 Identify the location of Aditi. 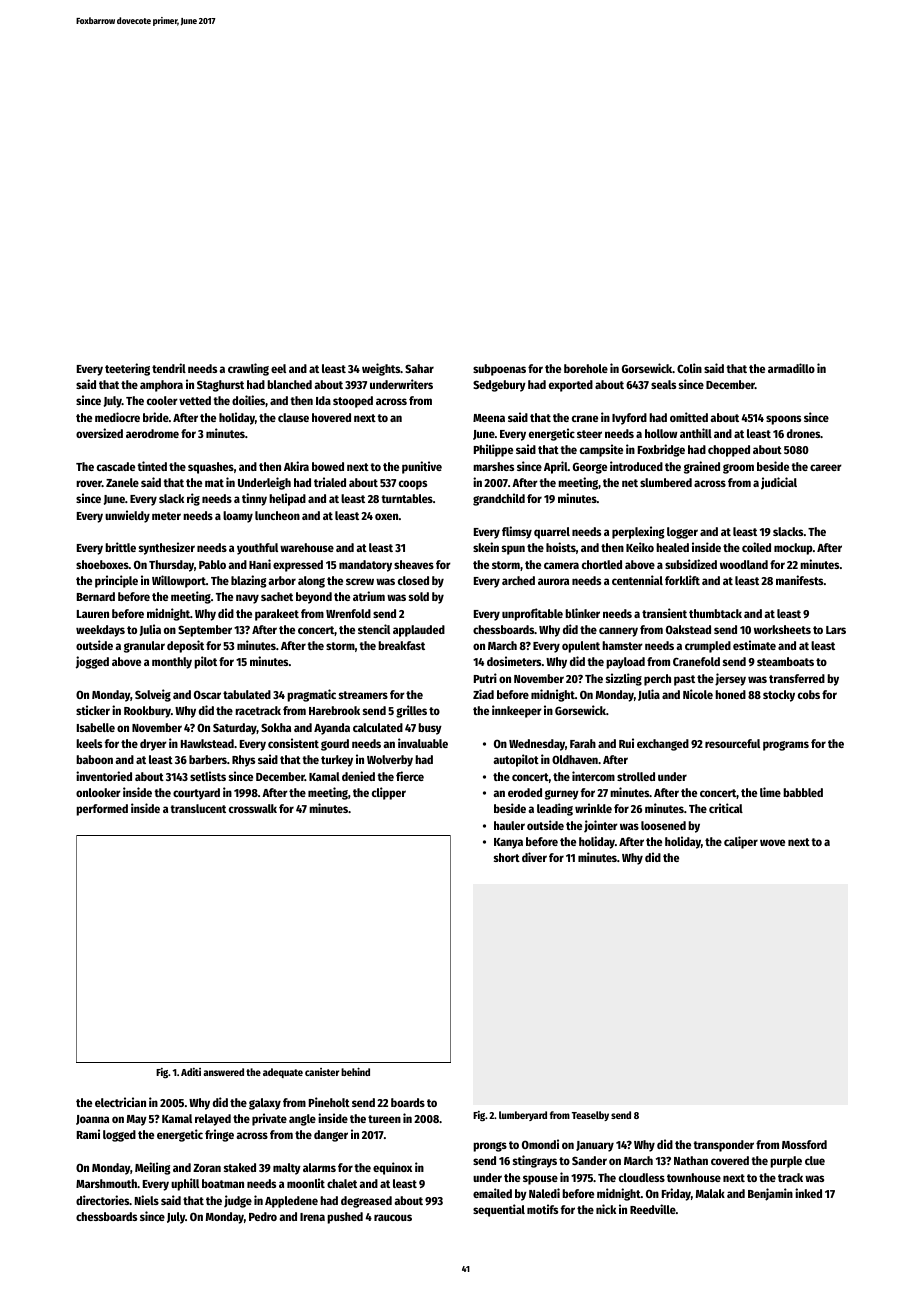
(191, 1072).
